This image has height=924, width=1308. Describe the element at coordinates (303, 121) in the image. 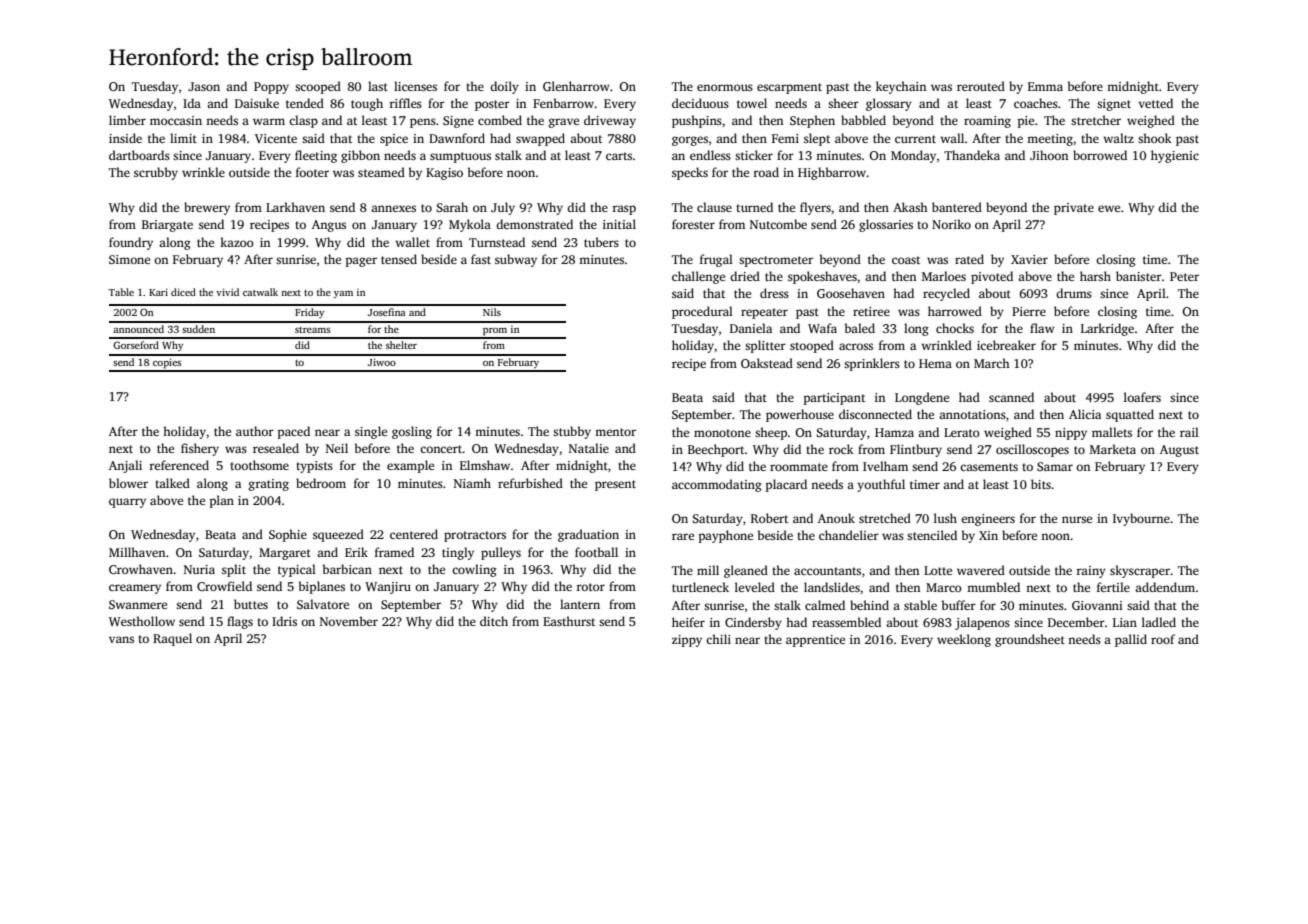

I see `clasp` at that location.
